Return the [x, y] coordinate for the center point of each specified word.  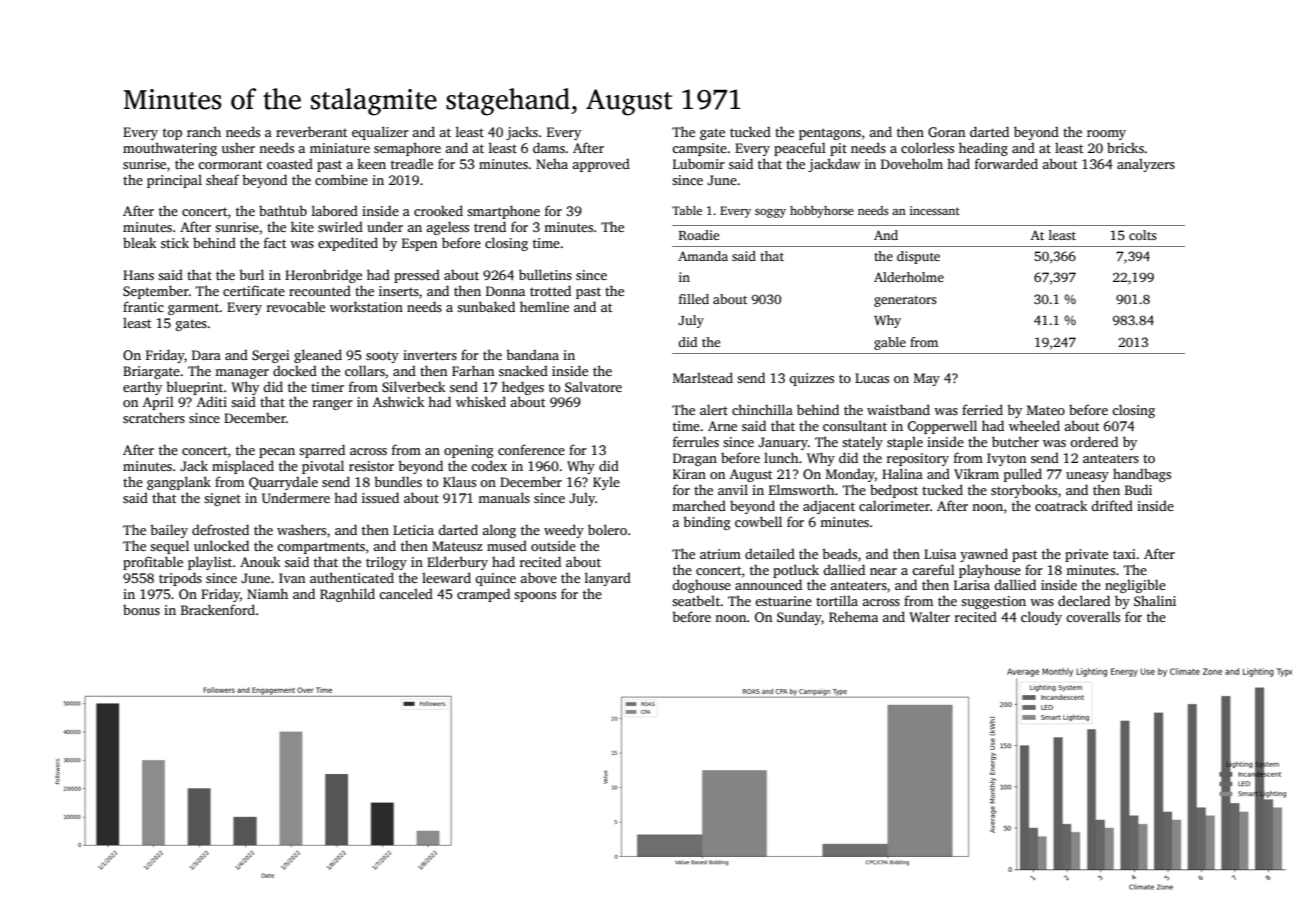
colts [1143, 235]
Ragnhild [347, 595]
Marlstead [703, 377]
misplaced [243, 467]
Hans [138, 275]
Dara [206, 355]
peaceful [800, 149]
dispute [918, 257]
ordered [1094, 441]
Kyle [606, 483]
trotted [550, 290]
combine [341, 180]
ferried [982, 409]
